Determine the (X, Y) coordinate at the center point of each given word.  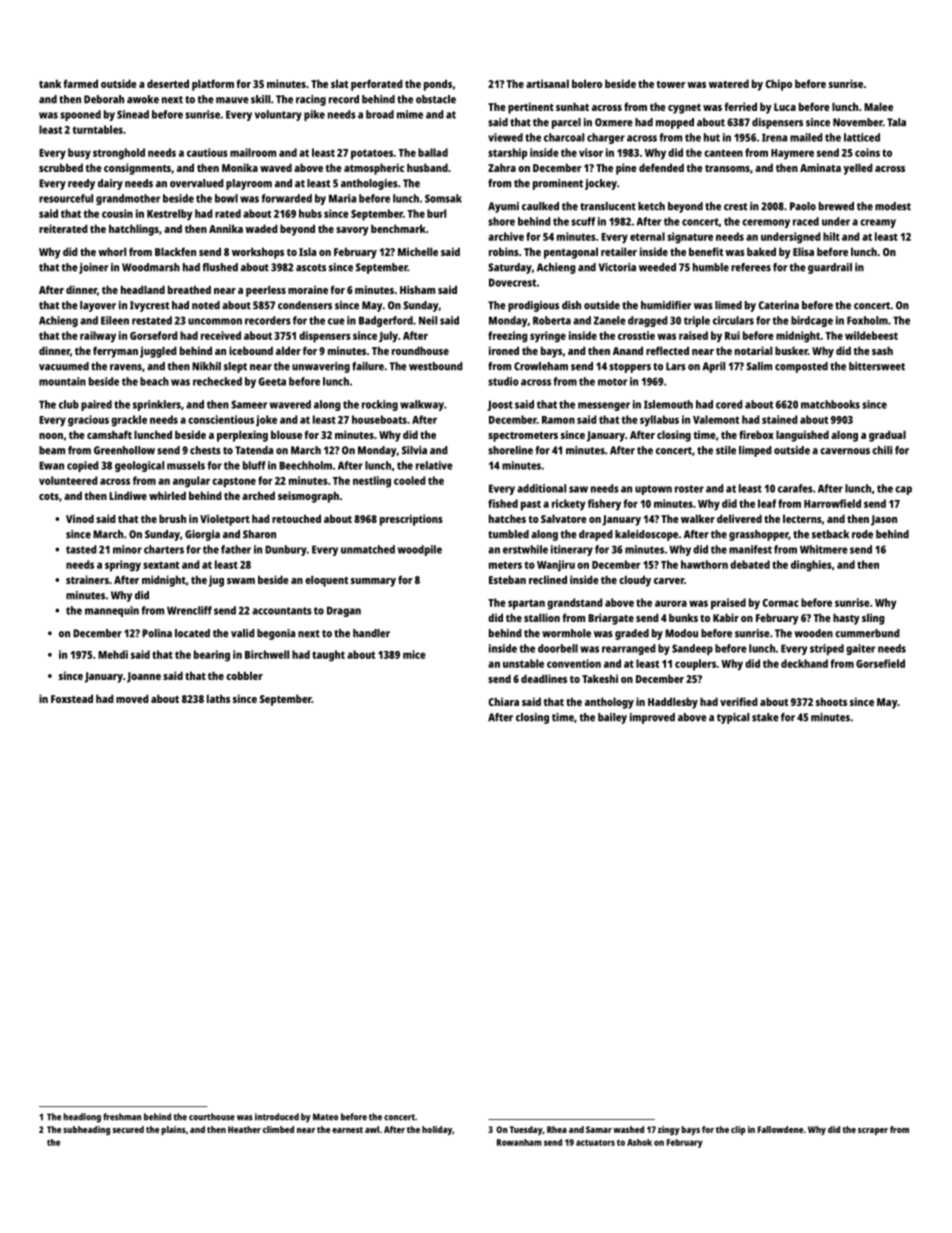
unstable (523, 663)
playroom (249, 184)
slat (339, 83)
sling (873, 619)
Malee (878, 106)
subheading (86, 1130)
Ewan (51, 465)
